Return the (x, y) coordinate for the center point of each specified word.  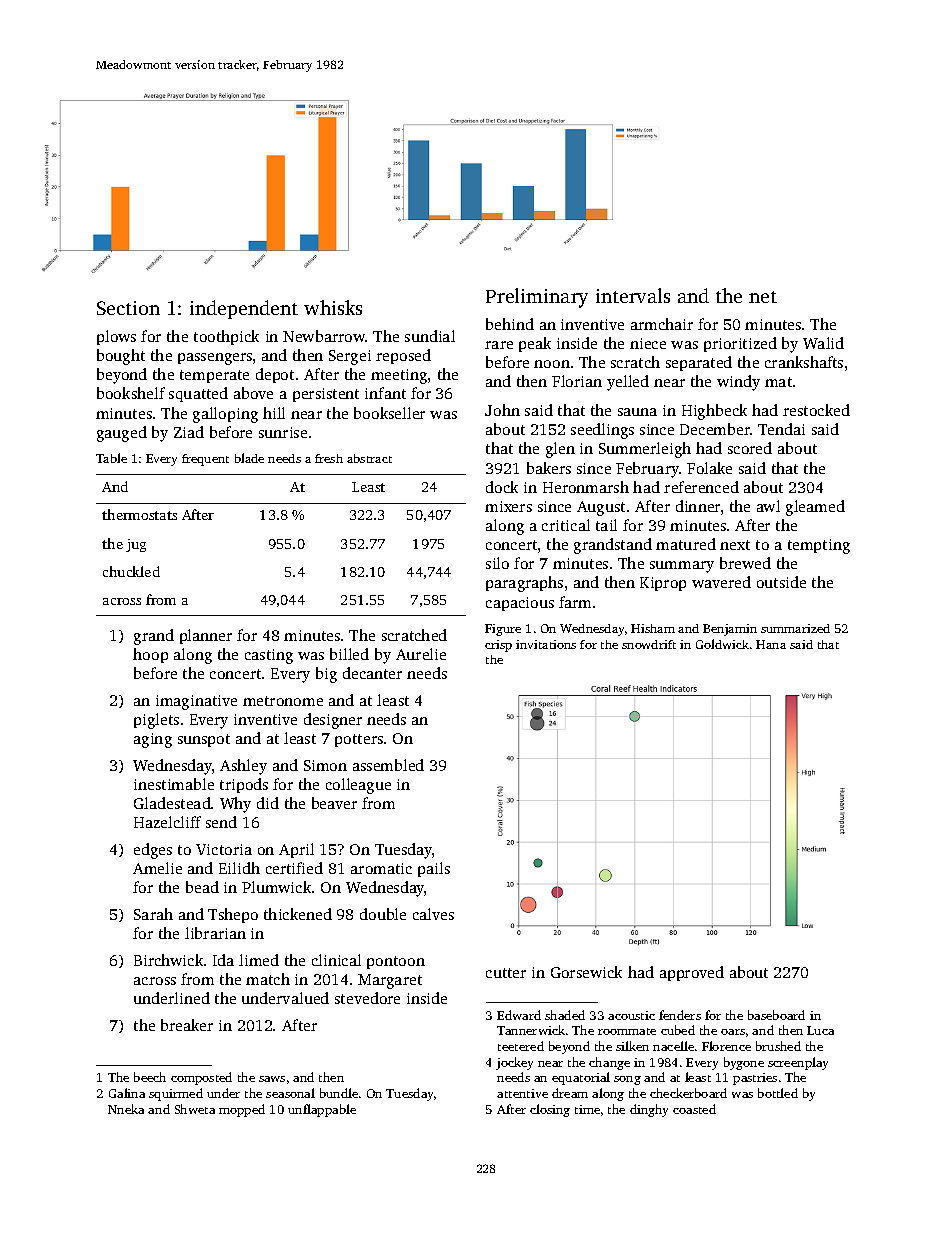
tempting (819, 546)
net (763, 297)
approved (692, 973)
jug (136, 545)
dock (502, 487)
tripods (244, 785)
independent (244, 309)
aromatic (381, 868)
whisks (333, 307)
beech (150, 1077)
